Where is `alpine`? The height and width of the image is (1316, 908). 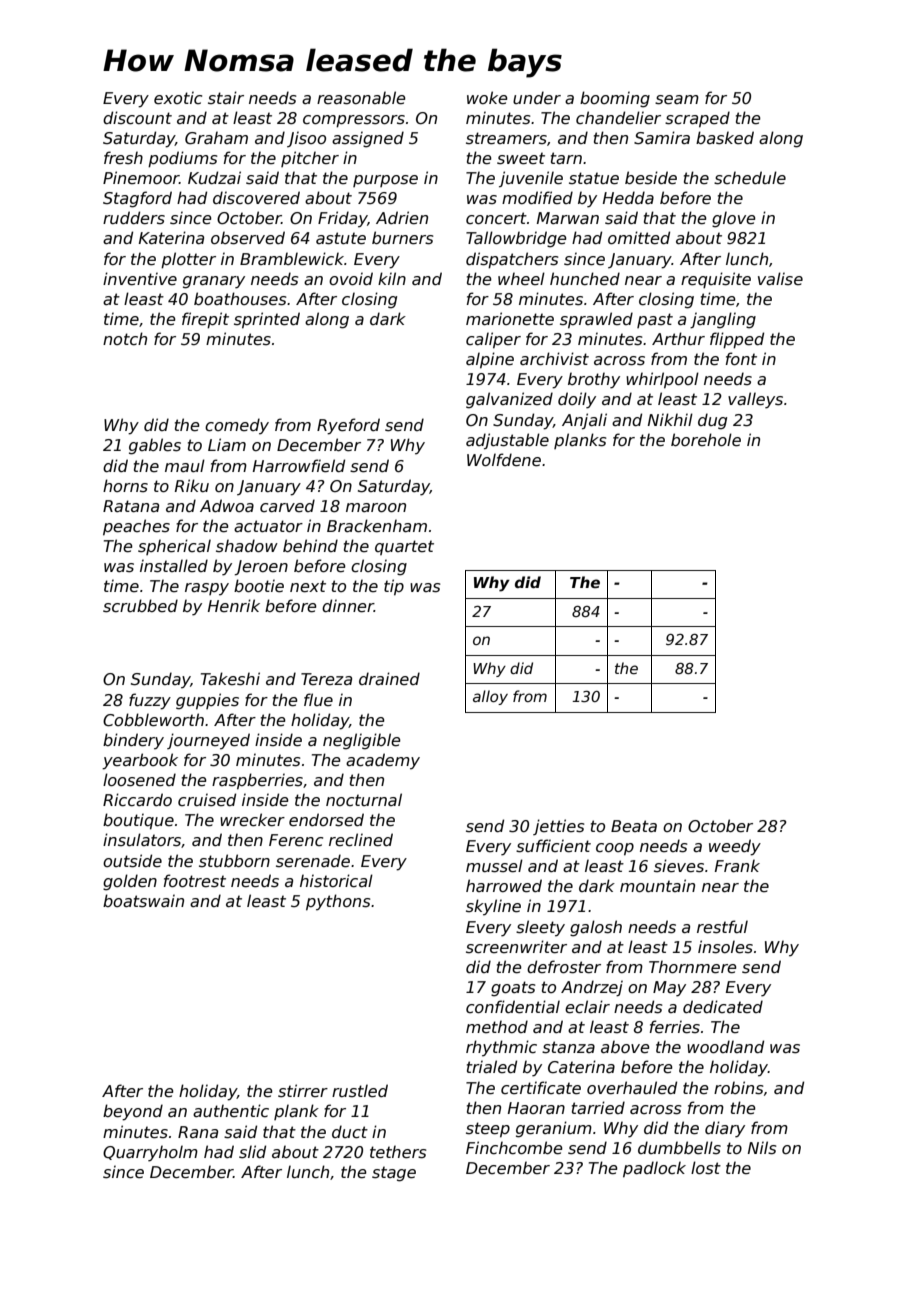
alpine is located at coordinates (490, 360).
